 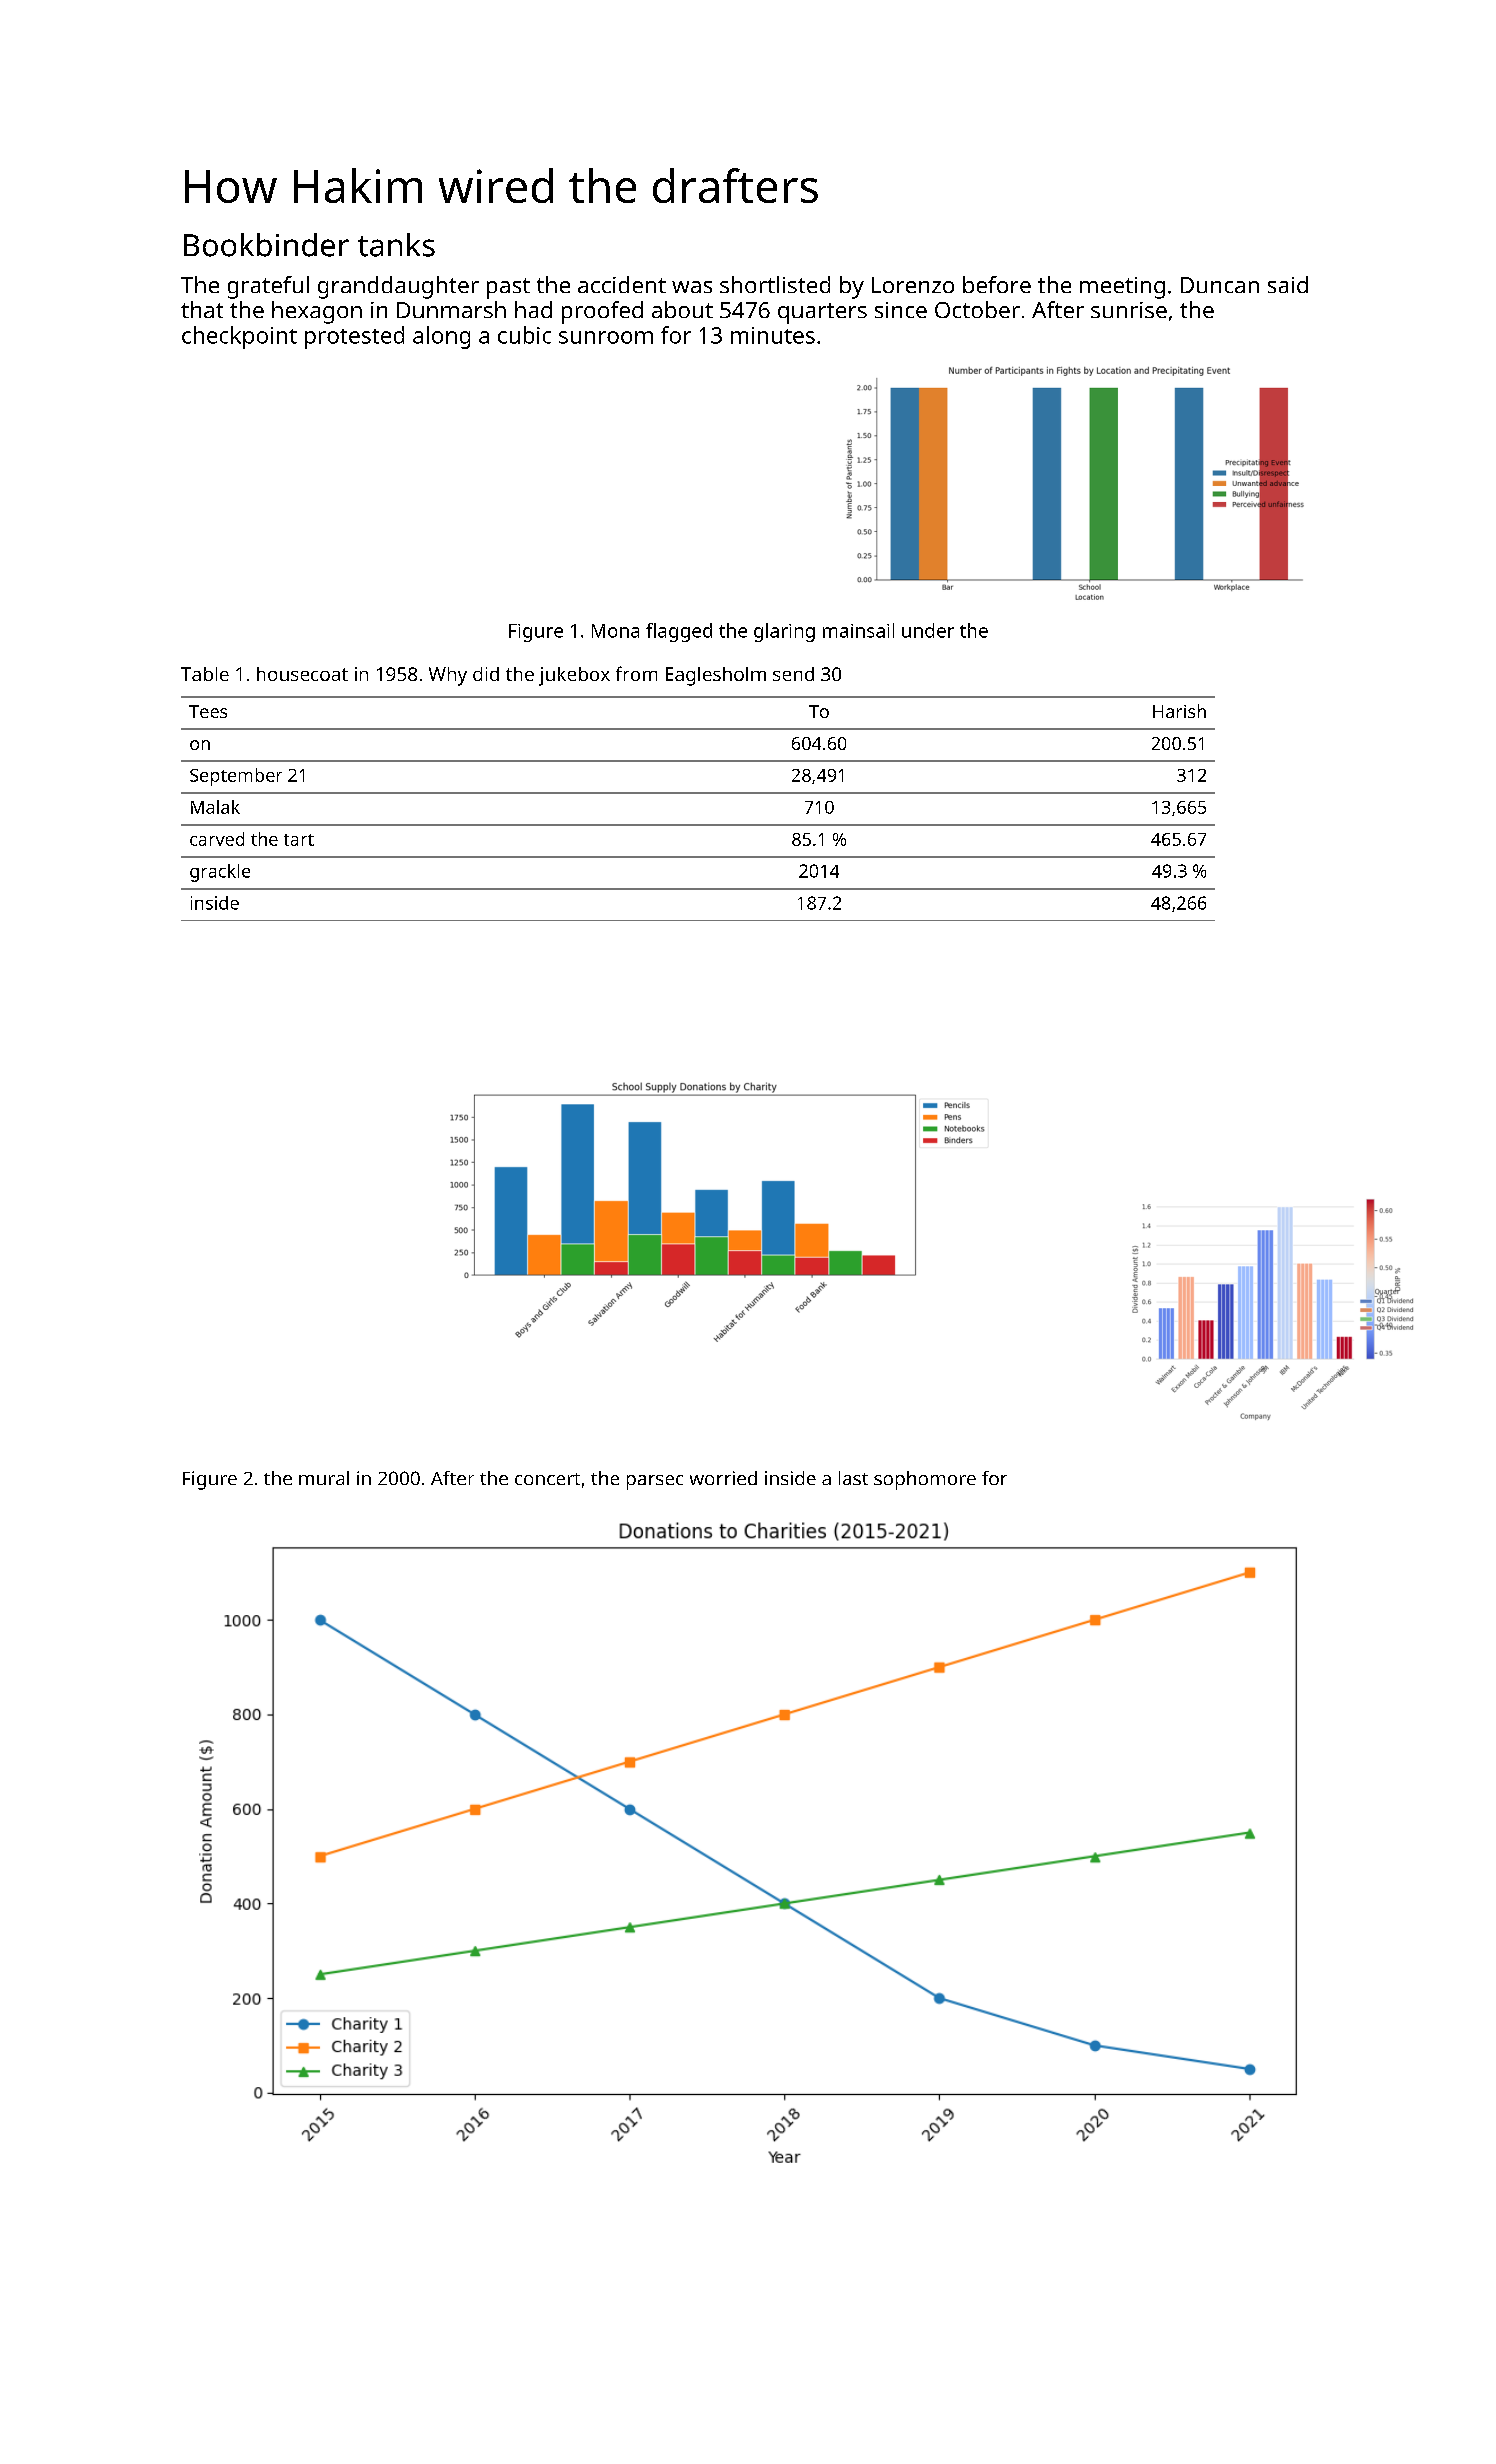 I want to click on last, so click(x=853, y=1478).
